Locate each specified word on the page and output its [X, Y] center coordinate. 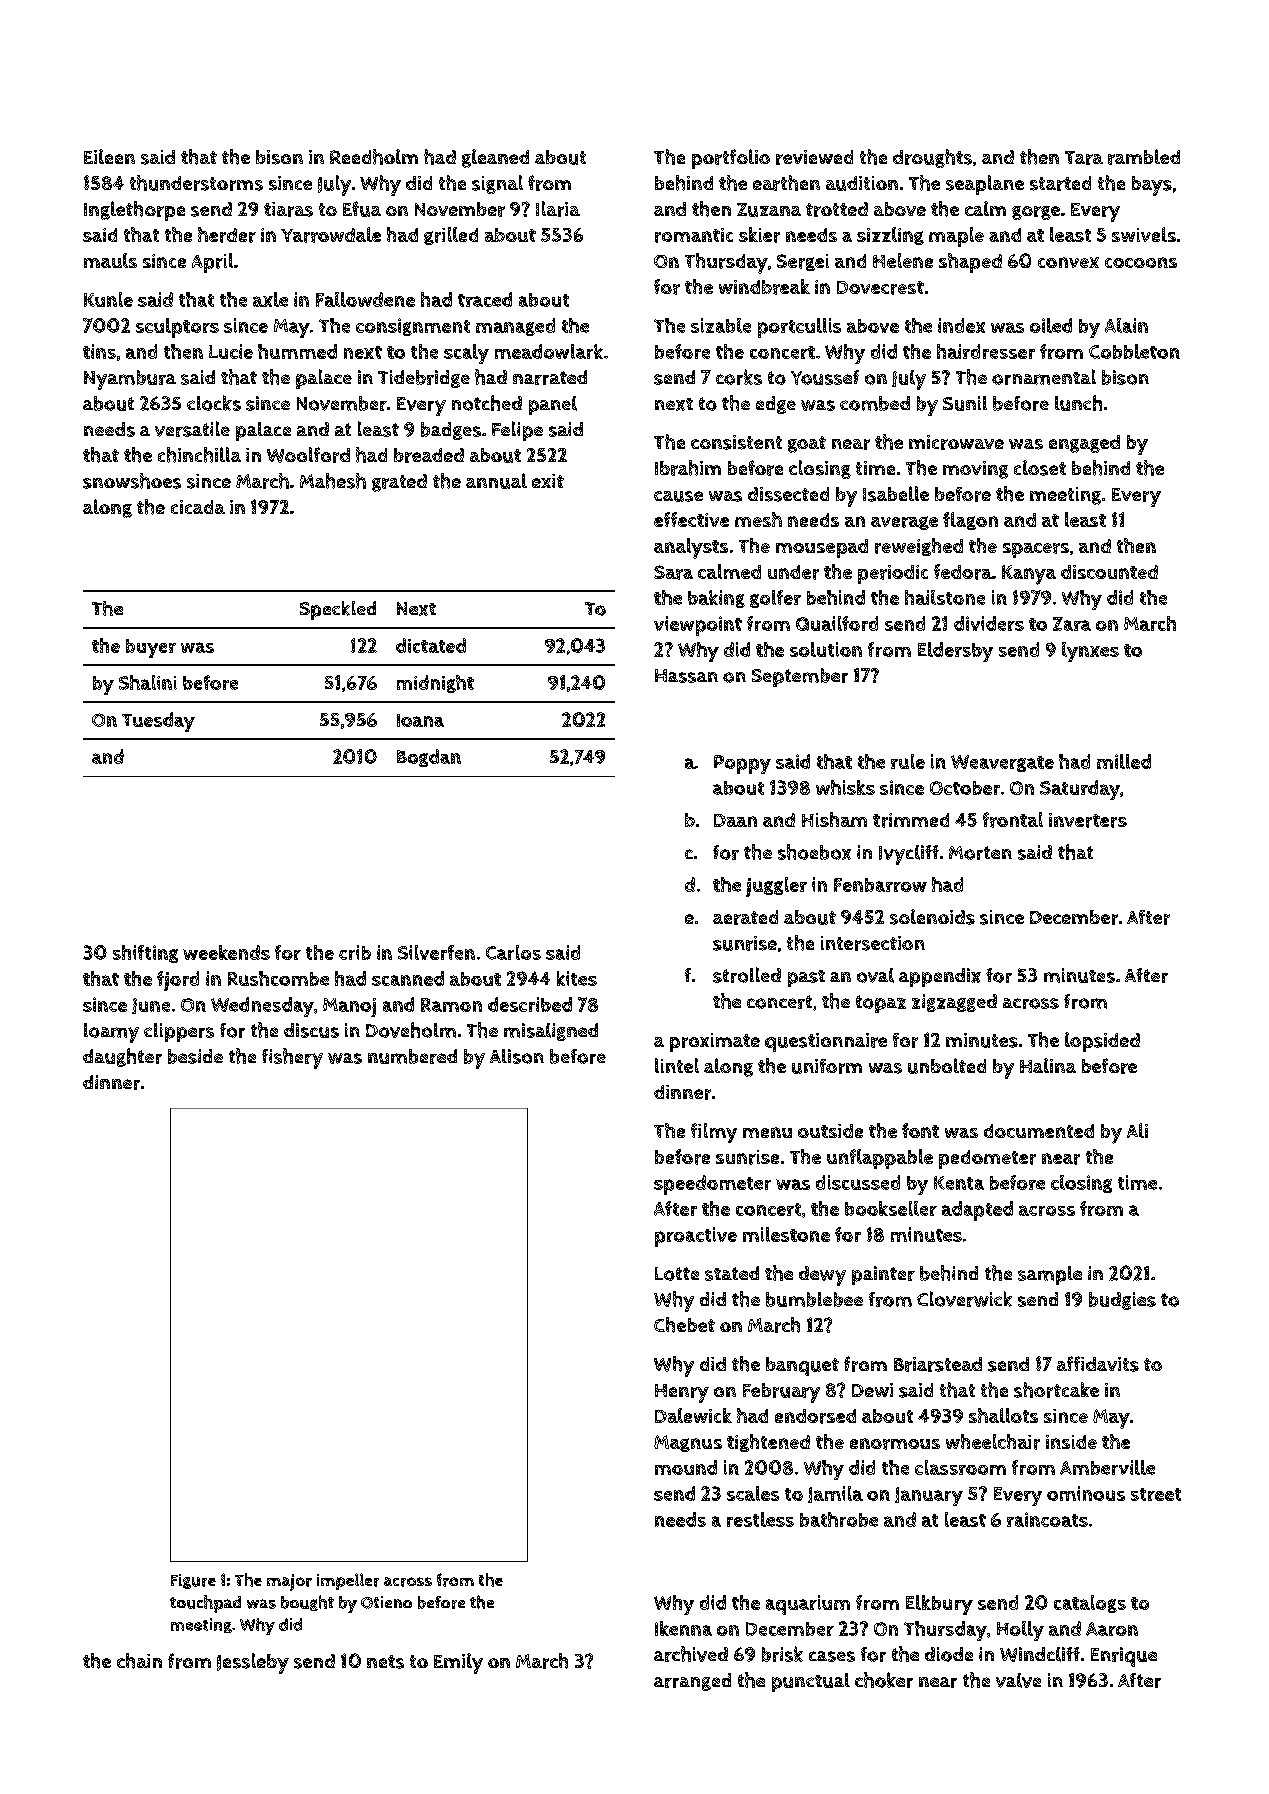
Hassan [686, 676]
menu [767, 1132]
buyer [151, 648]
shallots [1003, 1415]
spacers [1036, 550]
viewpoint [698, 626]
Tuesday [158, 722]
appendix [940, 977]
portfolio [731, 159]
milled [1124, 761]
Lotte [677, 1274]
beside [195, 1056]
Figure [193, 1581]
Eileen [109, 156]
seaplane [985, 185]
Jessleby [253, 1663]
